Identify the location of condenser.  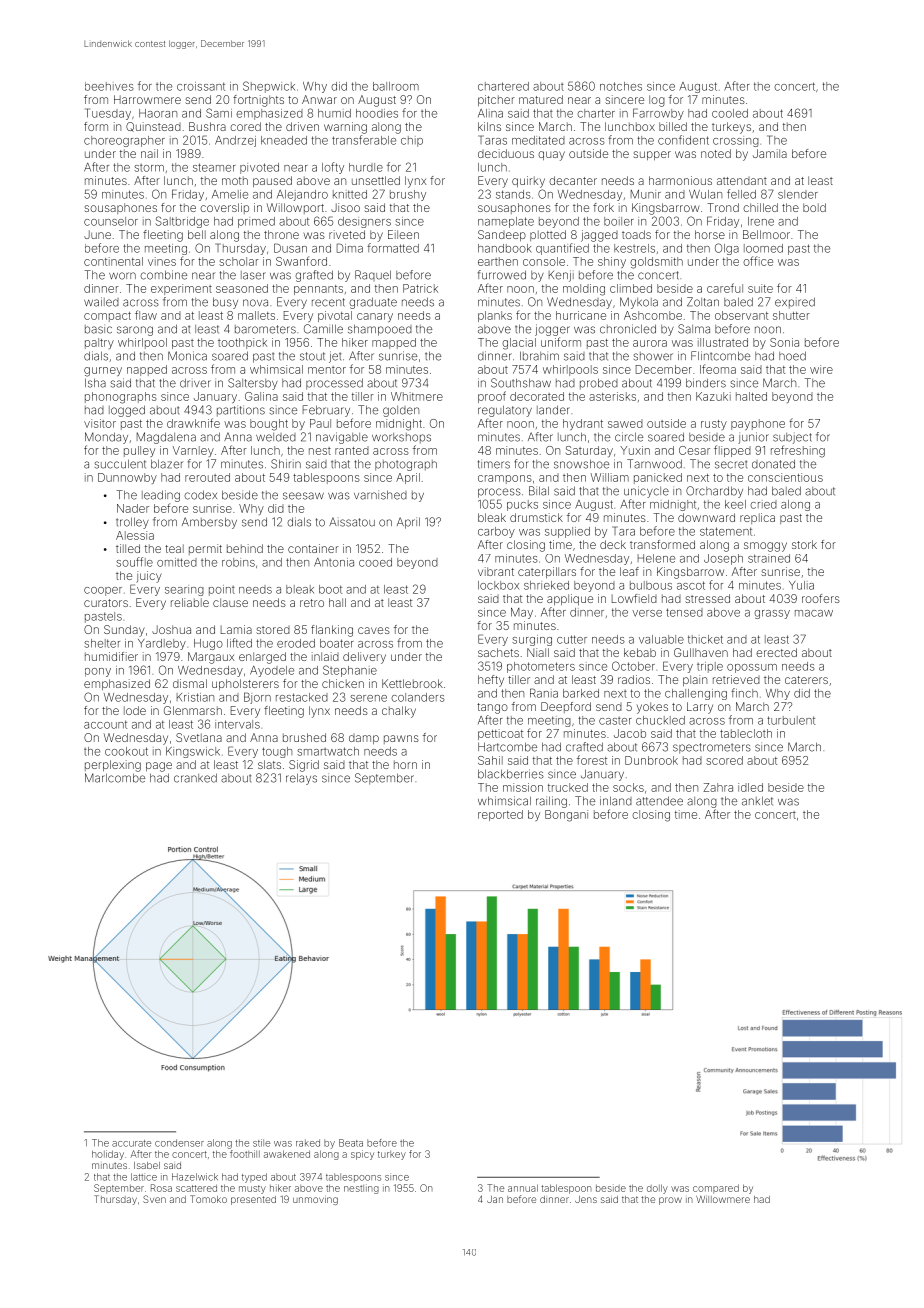
(179, 1143).
